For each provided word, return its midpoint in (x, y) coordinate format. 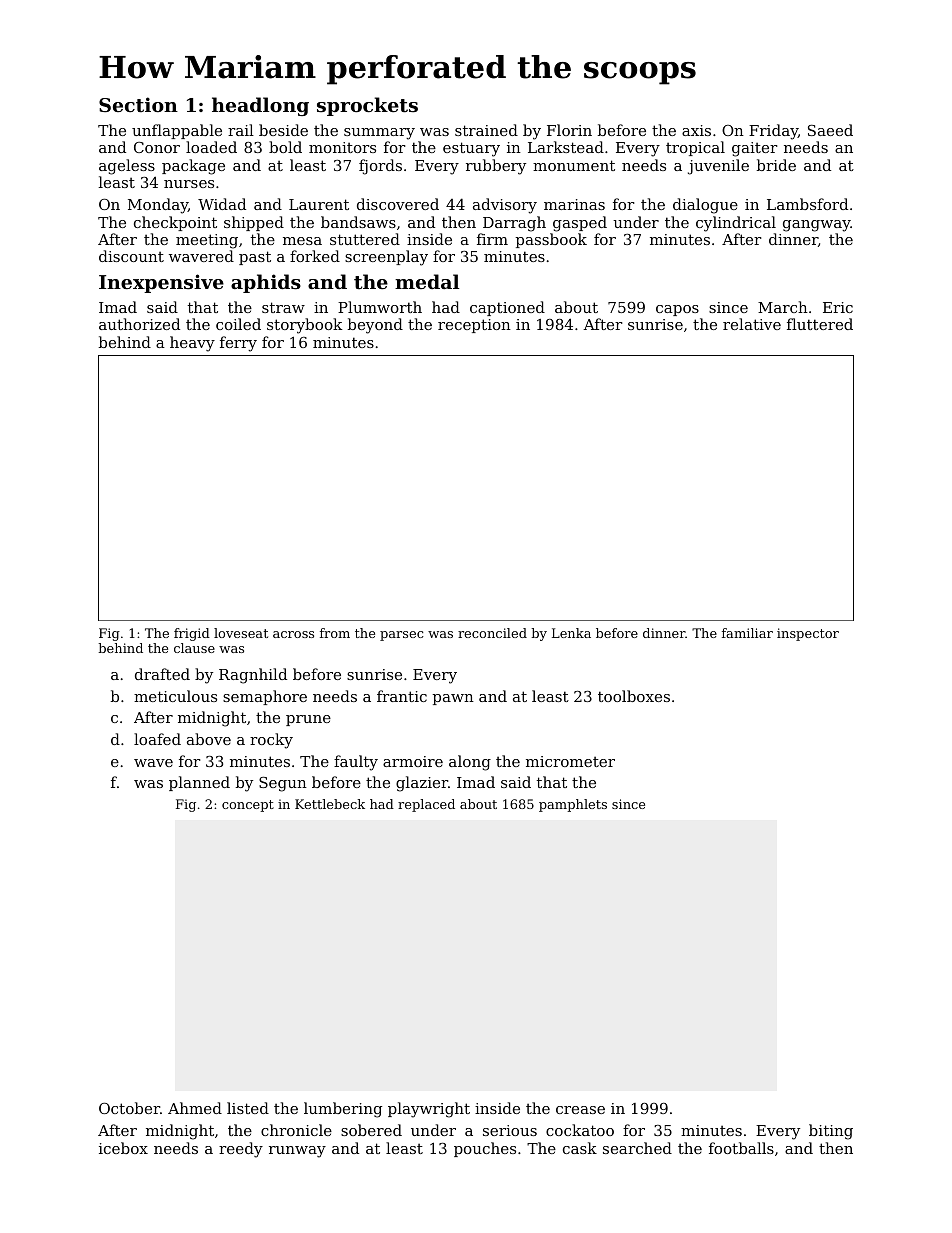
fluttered (820, 324)
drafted (162, 674)
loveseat (241, 633)
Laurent (319, 204)
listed (248, 1108)
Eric (838, 307)
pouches (485, 1149)
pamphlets (573, 805)
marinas (574, 204)
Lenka (571, 633)
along (470, 763)
